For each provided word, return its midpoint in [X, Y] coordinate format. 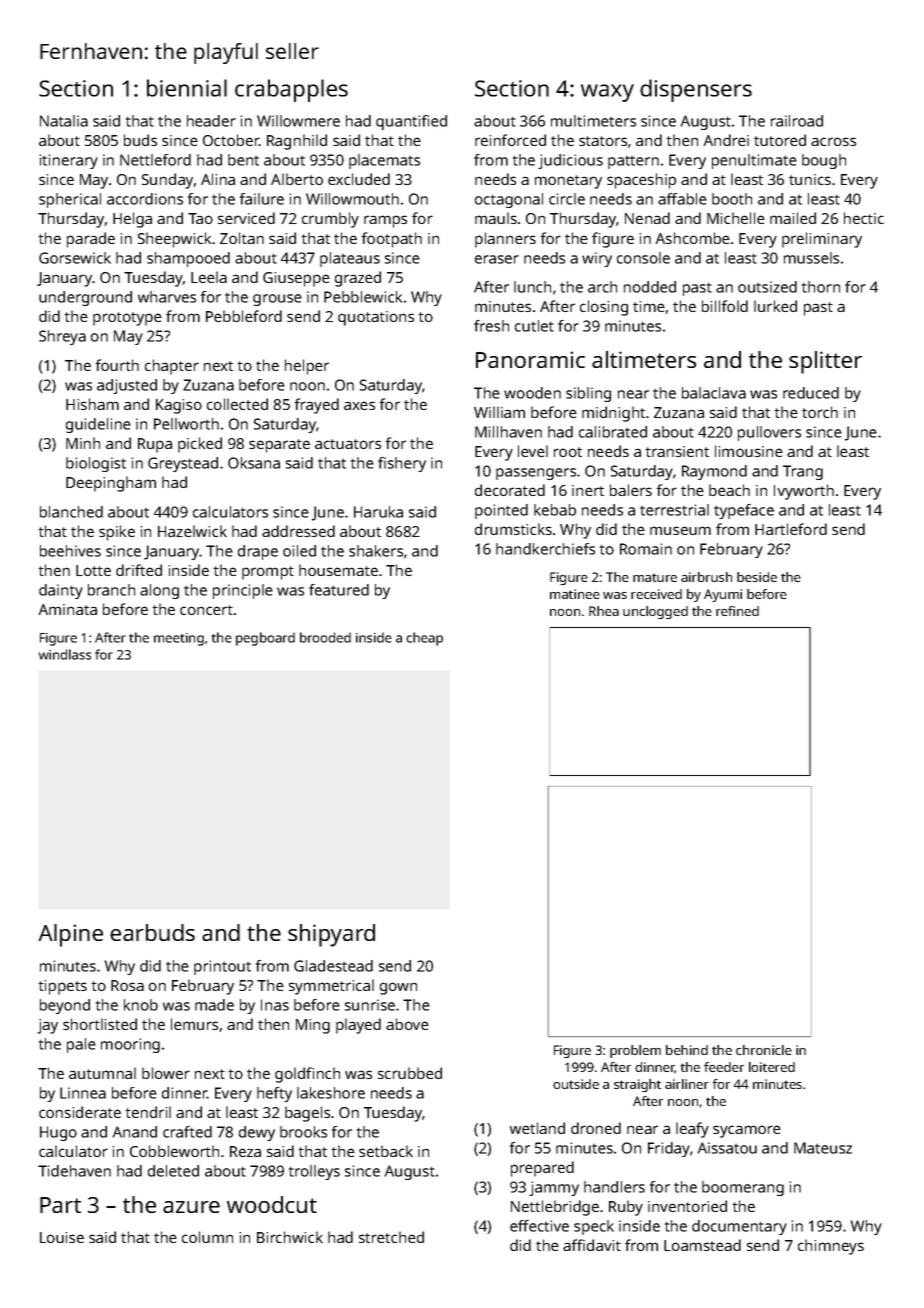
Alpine [71, 935]
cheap [424, 639]
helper [307, 367]
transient [677, 451]
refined [737, 611]
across [833, 141]
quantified [411, 122]
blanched [71, 512]
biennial [187, 88]
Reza [245, 1151]
